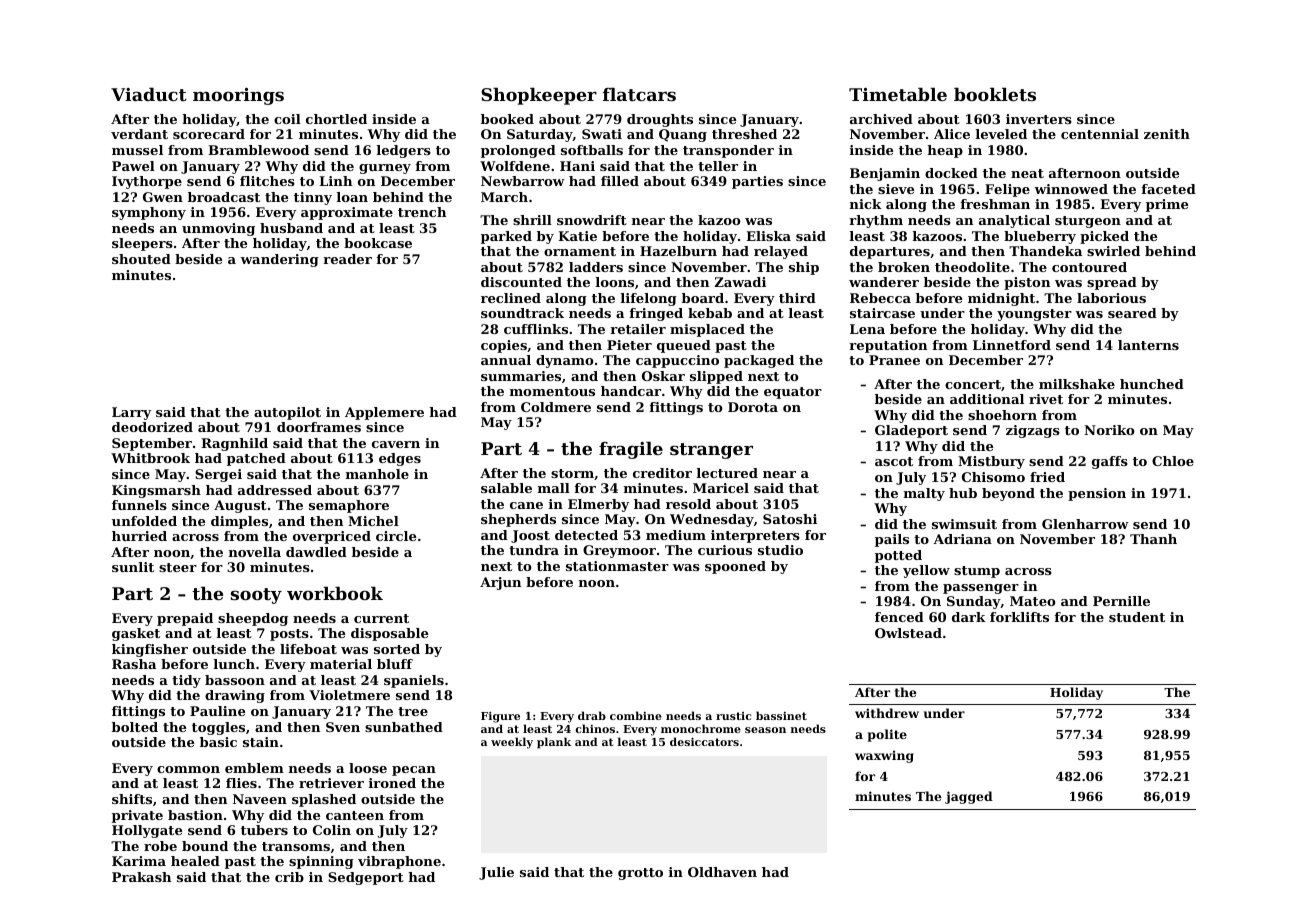 The height and width of the document is (924, 1308). I want to click on spooned, so click(735, 567).
